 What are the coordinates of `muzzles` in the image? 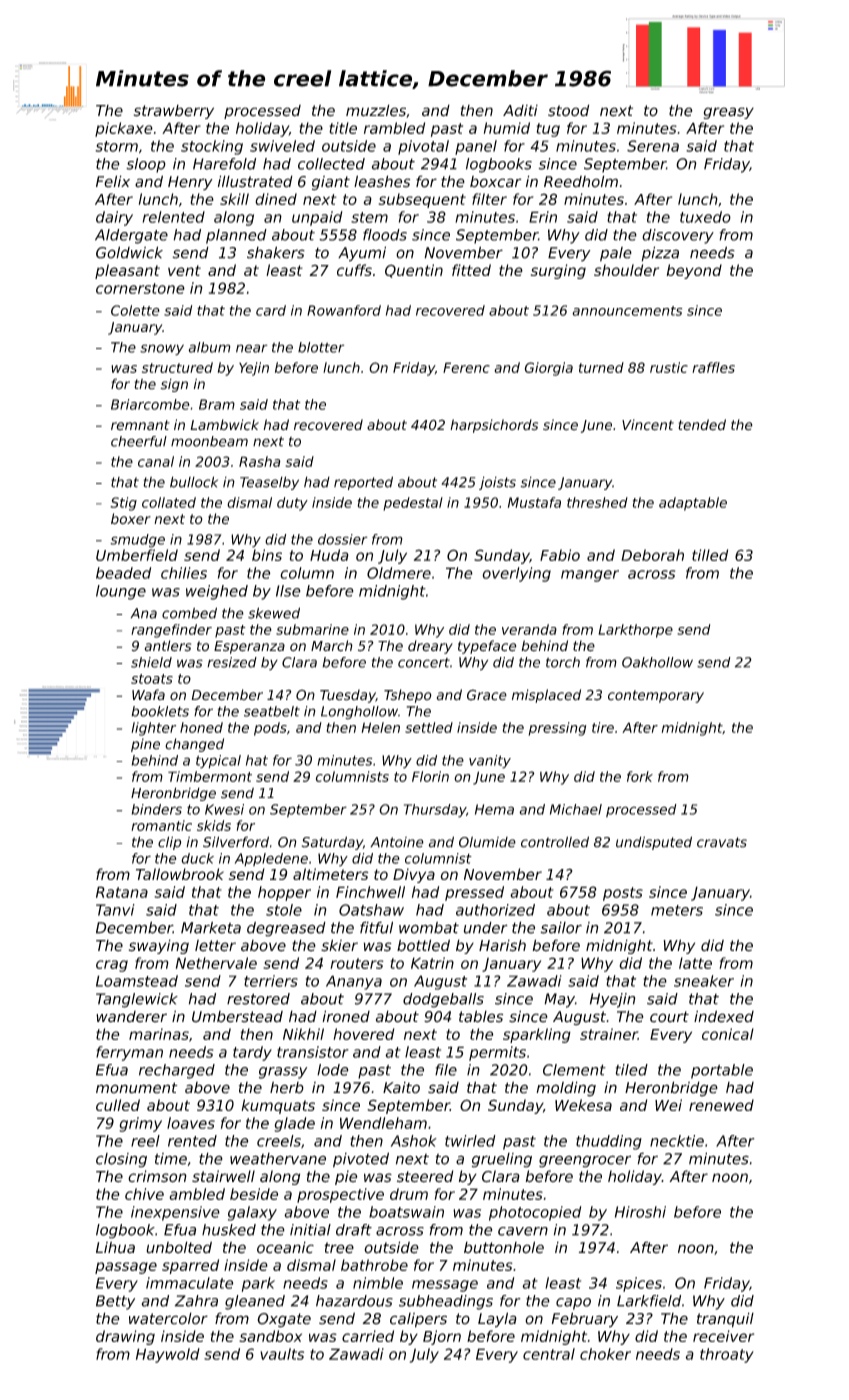 It's located at (376, 110).
